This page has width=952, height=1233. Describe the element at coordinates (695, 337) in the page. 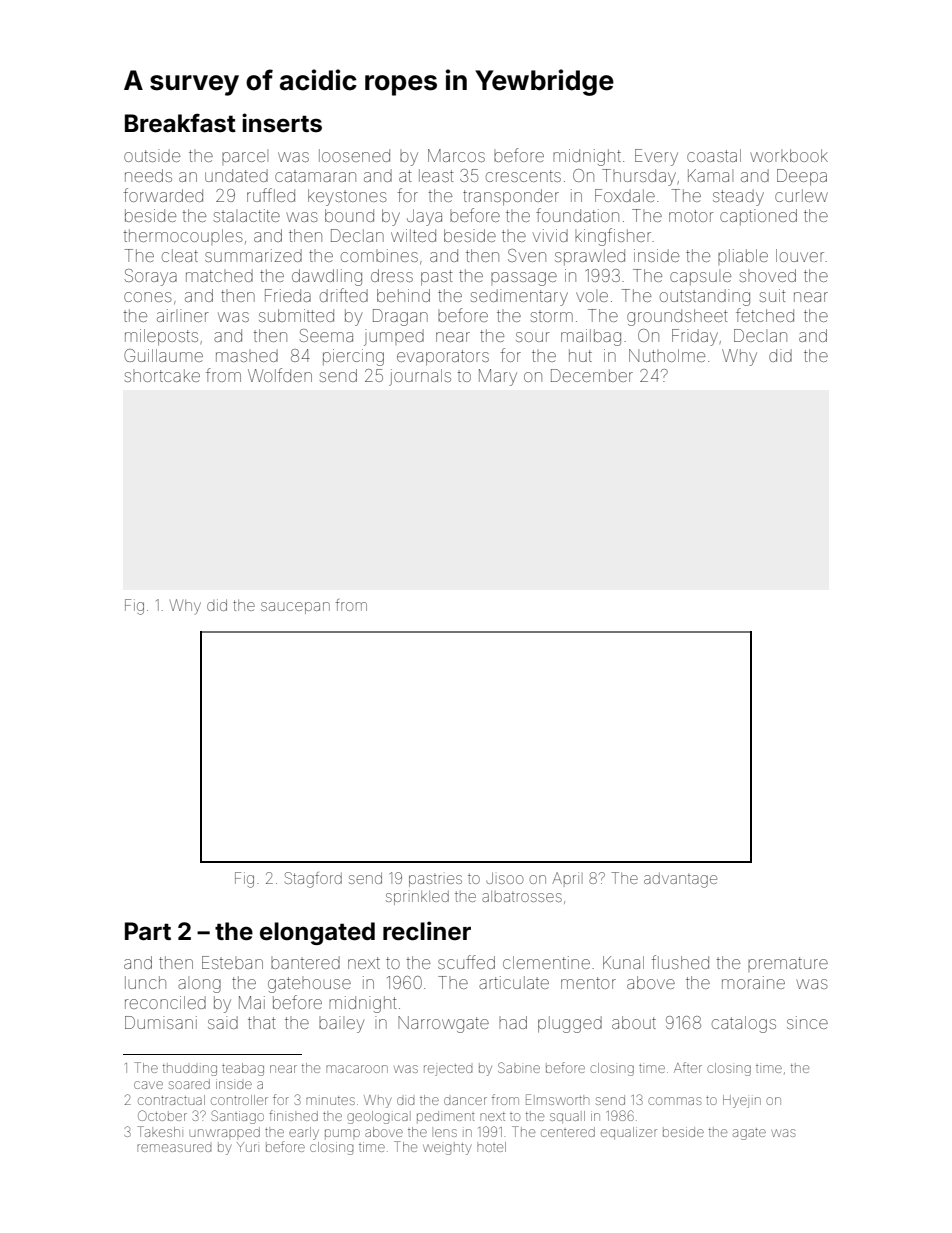

I see `Friday` at that location.
